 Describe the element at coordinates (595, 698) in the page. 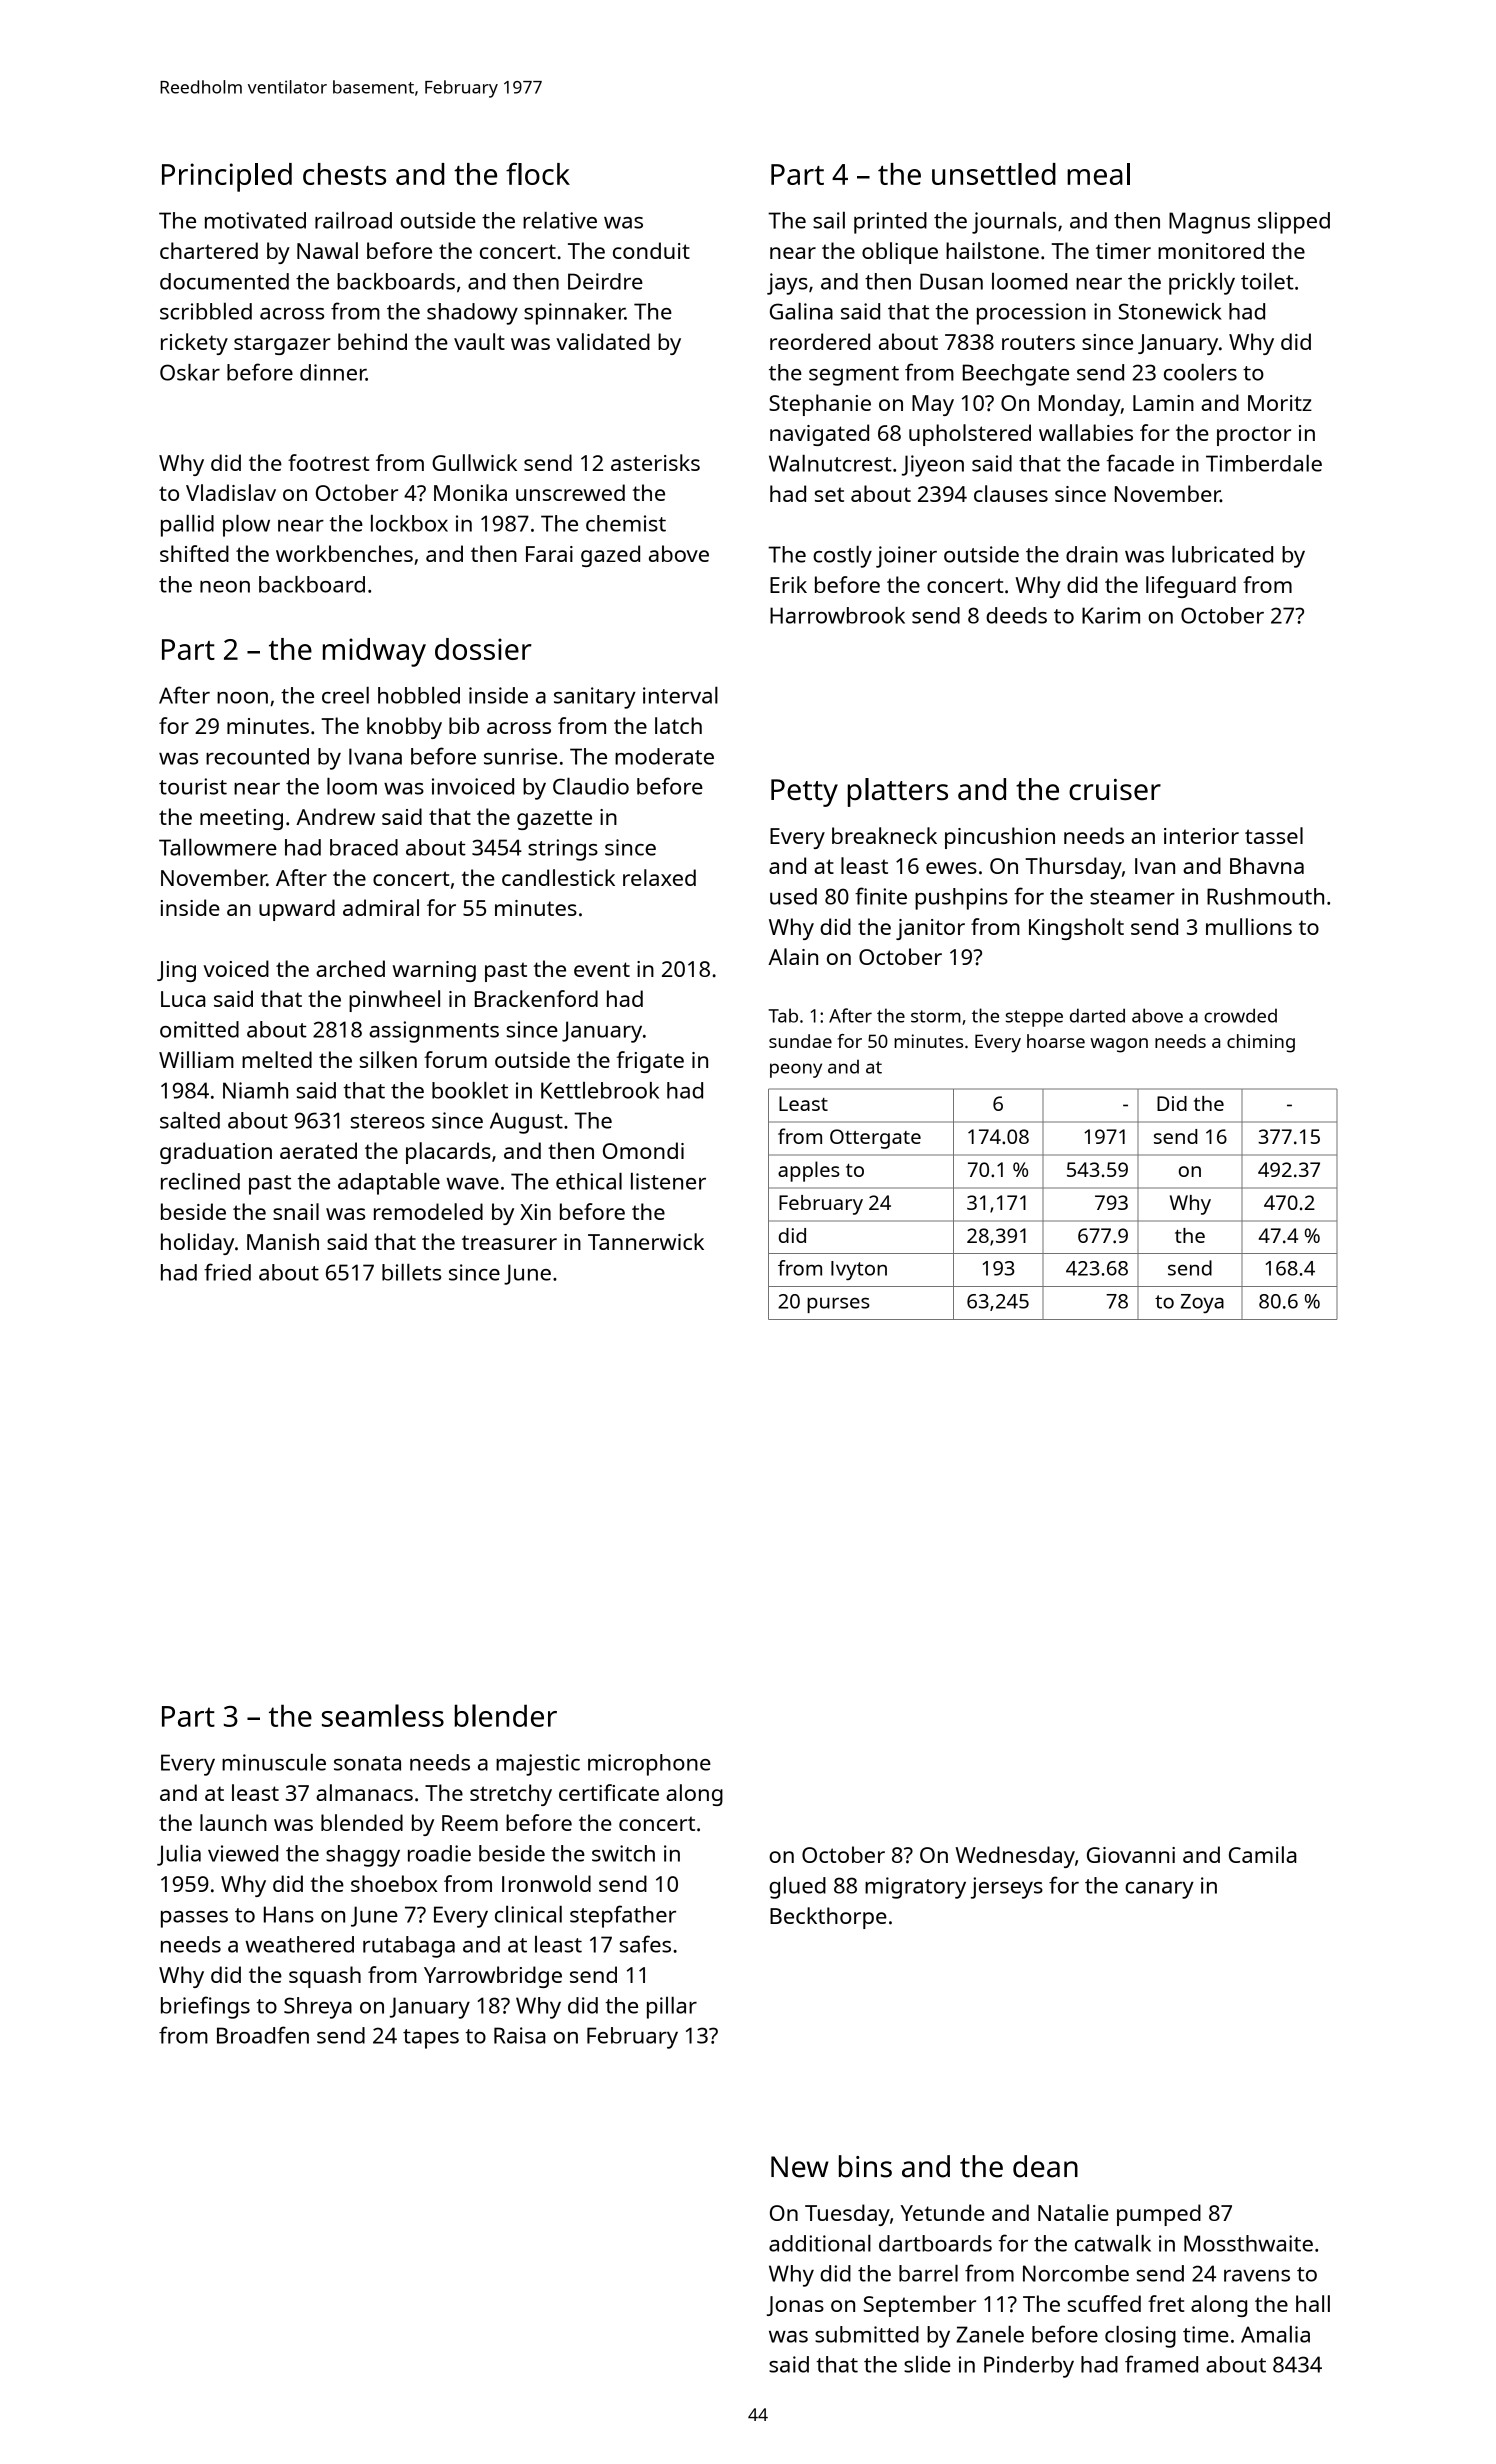

I see `sanitary` at that location.
